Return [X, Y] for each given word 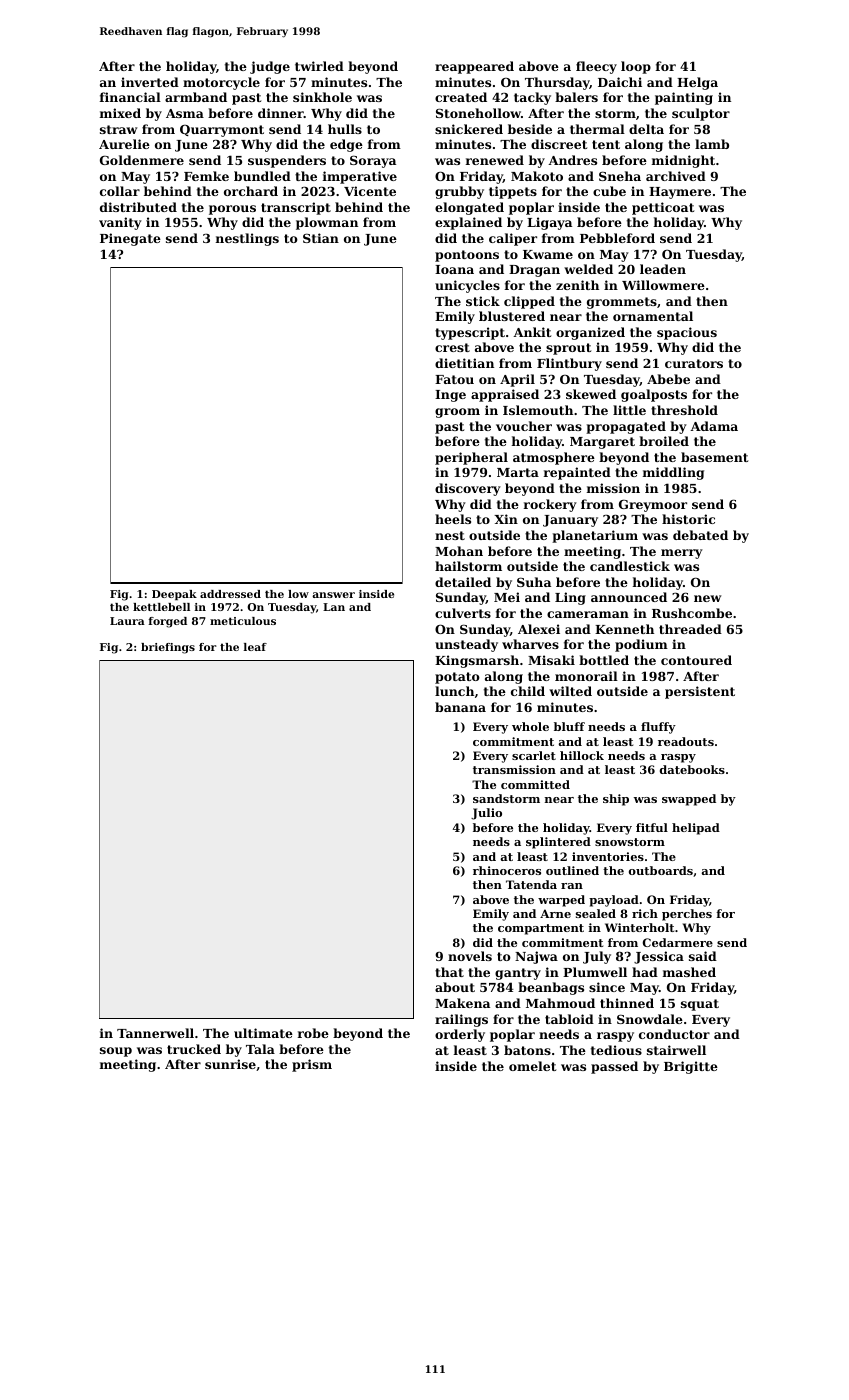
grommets [622, 303]
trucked [194, 1049]
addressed [230, 594]
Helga [697, 83]
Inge [450, 396]
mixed [120, 113]
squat [700, 1005]
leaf [255, 647]
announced [629, 597]
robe [313, 1033]
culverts [463, 613]
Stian [321, 238]
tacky [532, 98]
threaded [690, 629]
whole [530, 726]
